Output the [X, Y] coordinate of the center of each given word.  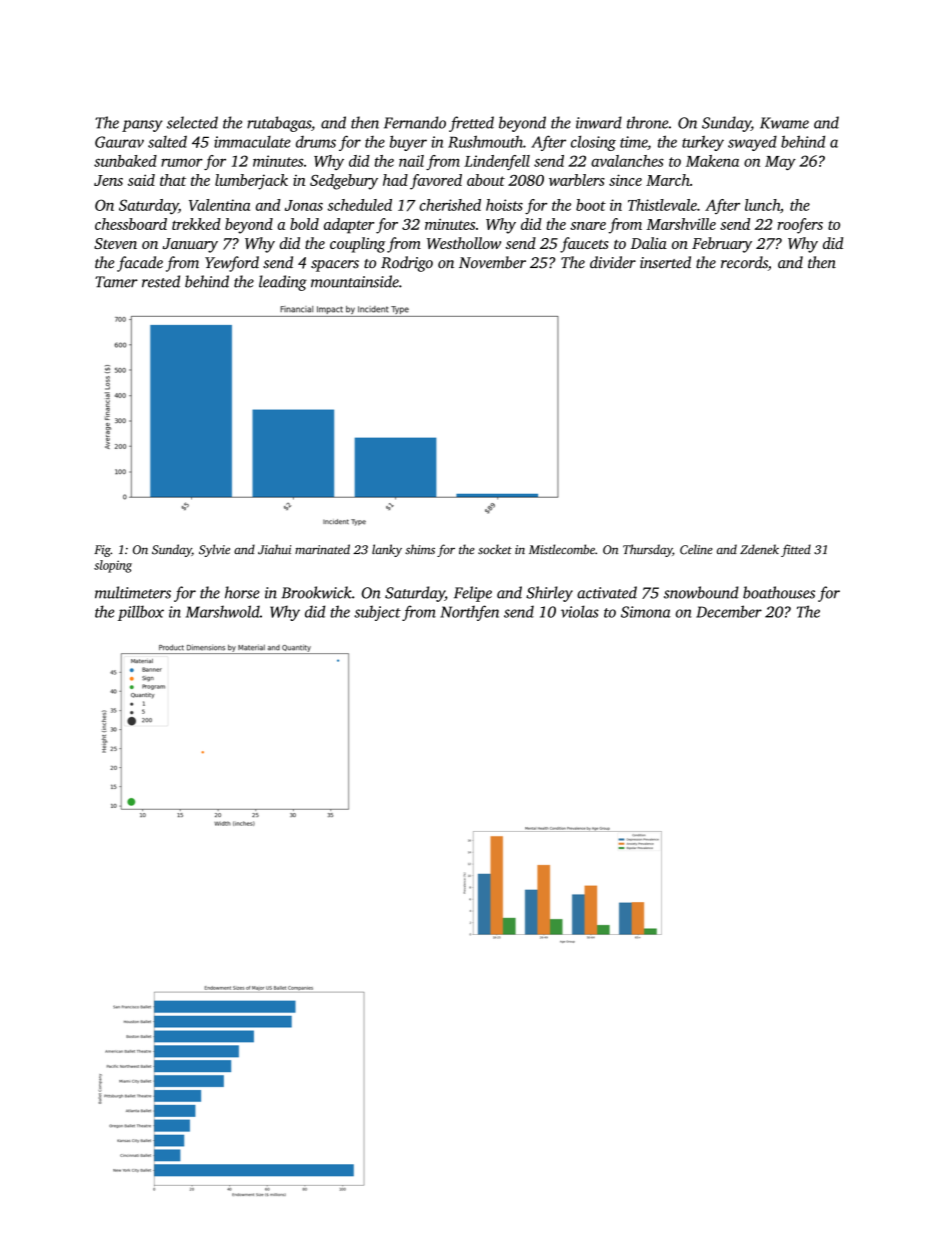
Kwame [784, 123]
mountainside [355, 281]
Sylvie [214, 550]
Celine [696, 549]
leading [283, 283]
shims [420, 549]
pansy [142, 126]
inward [599, 122]
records [744, 262]
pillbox [141, 613]
